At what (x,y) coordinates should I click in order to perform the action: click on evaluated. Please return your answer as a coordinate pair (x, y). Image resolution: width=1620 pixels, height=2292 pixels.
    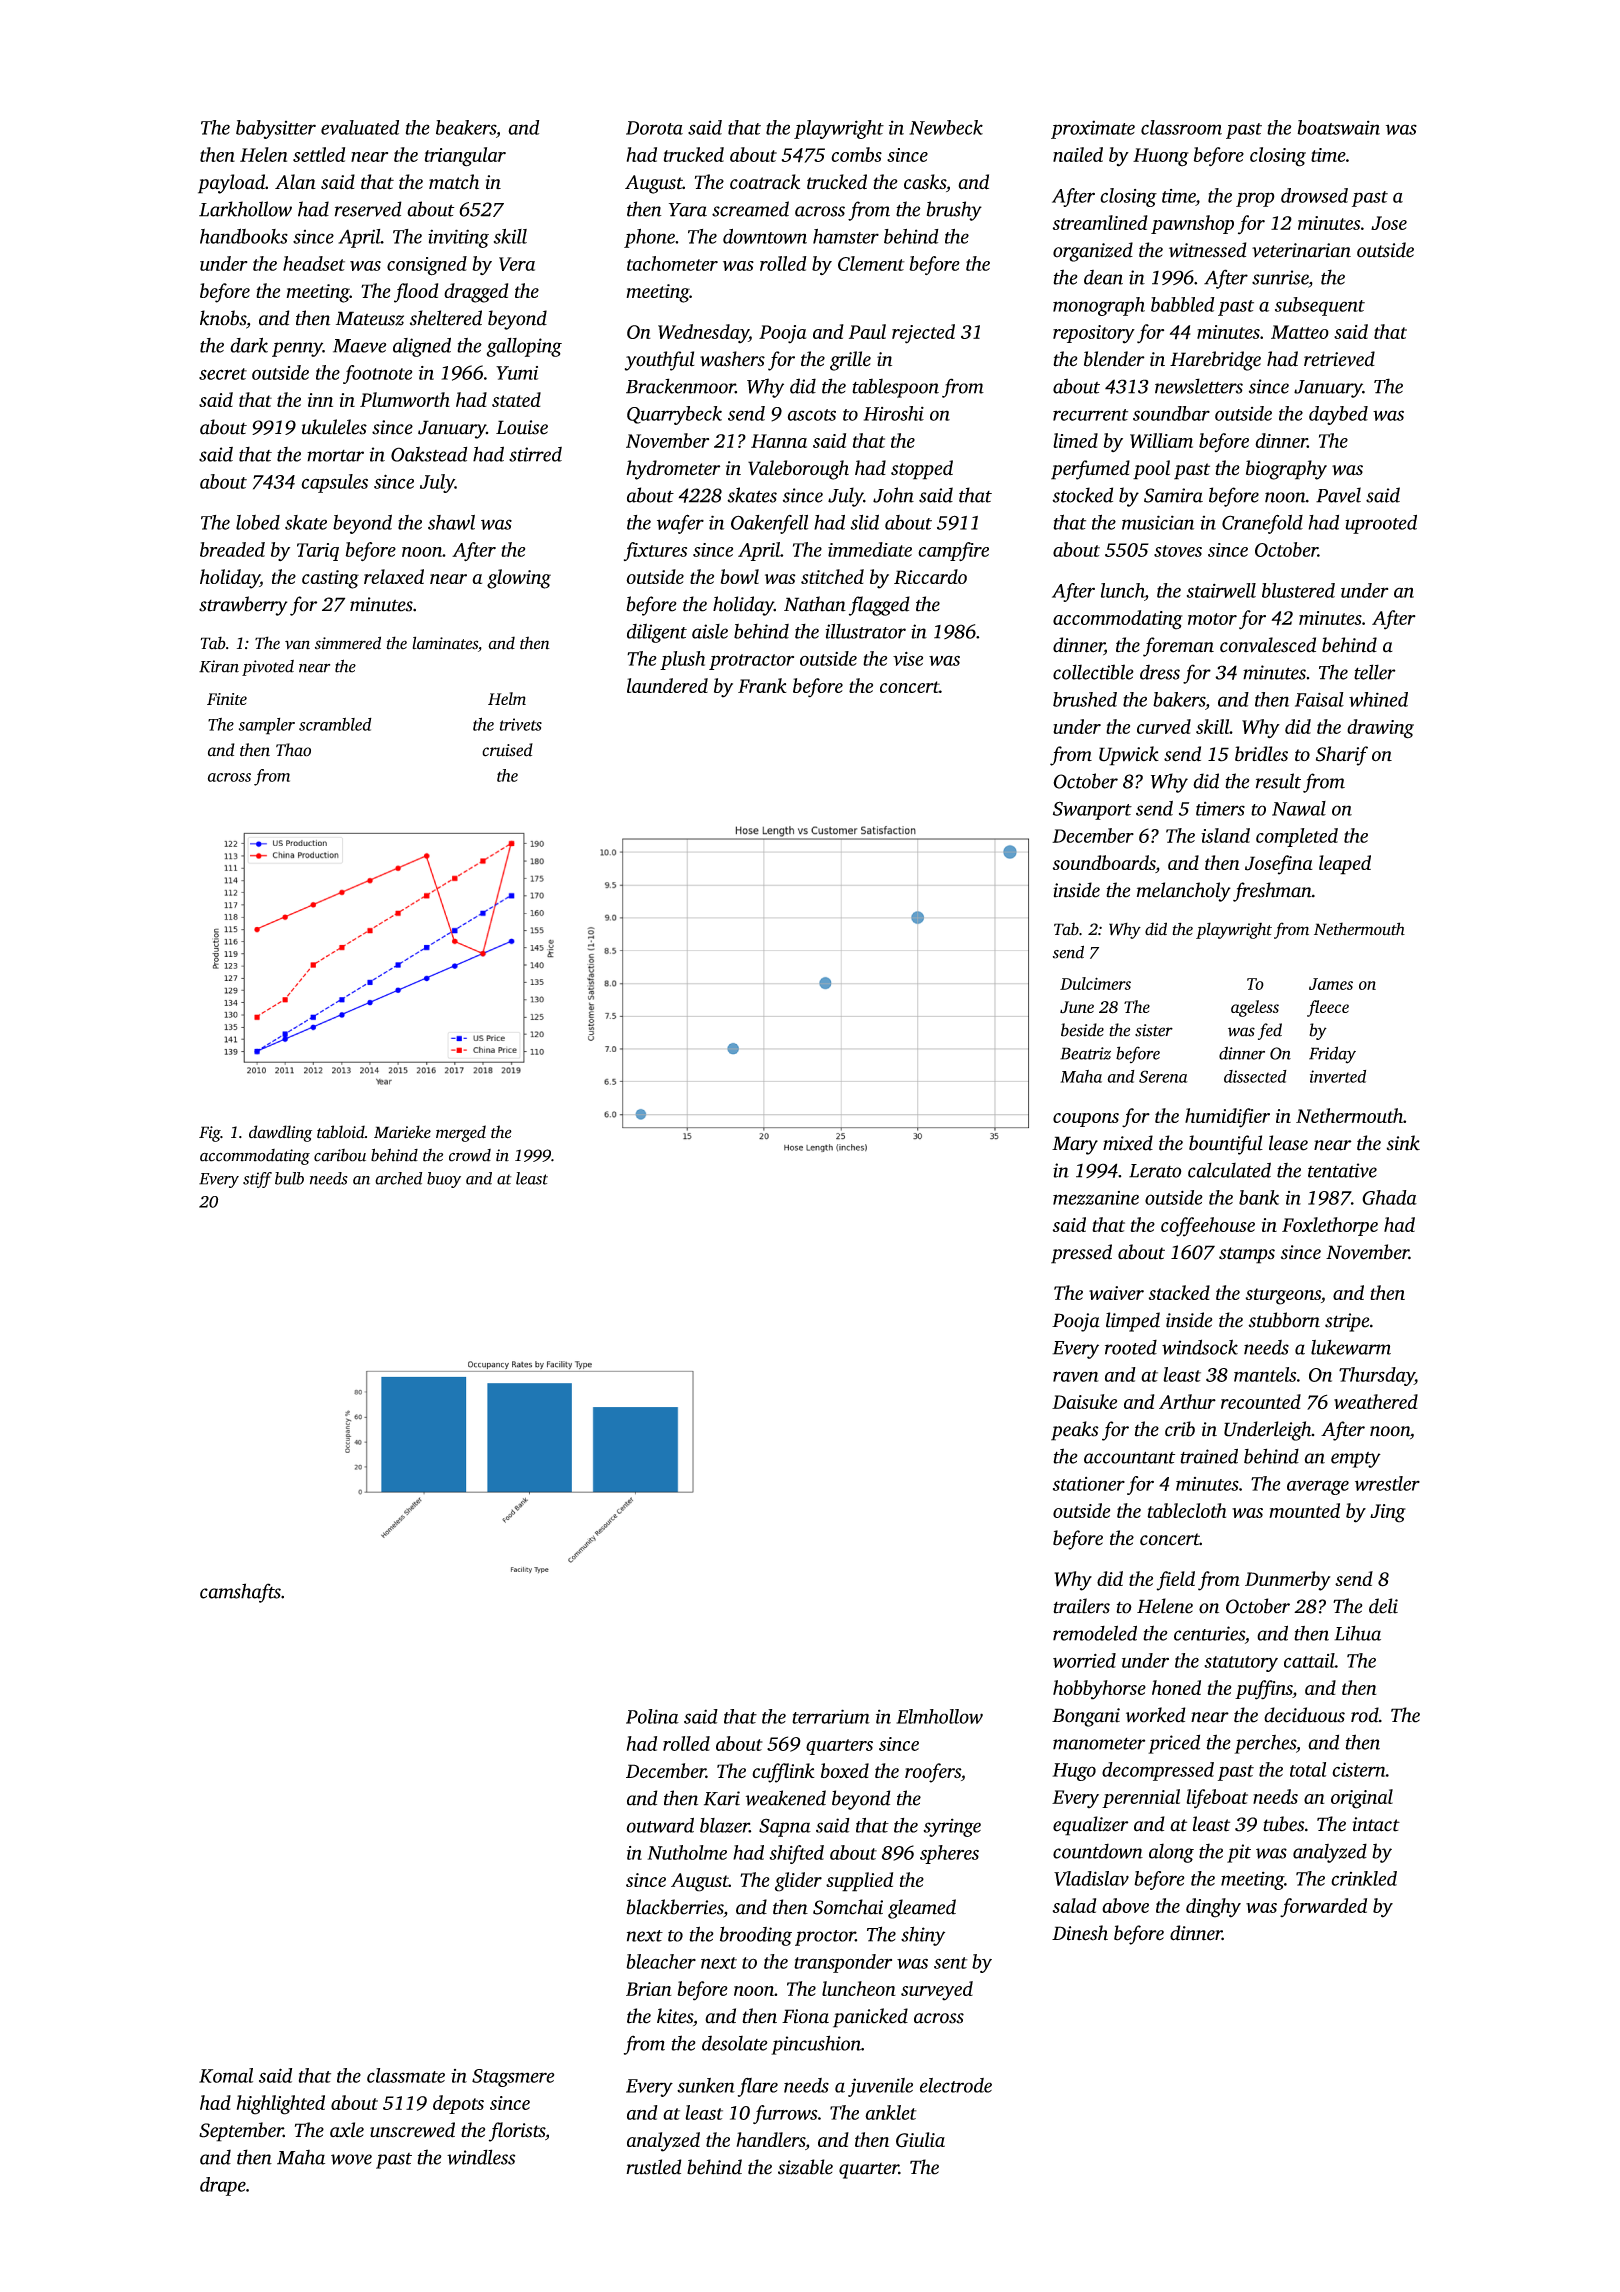
    Looking at the image, I should click on (360, 127).
